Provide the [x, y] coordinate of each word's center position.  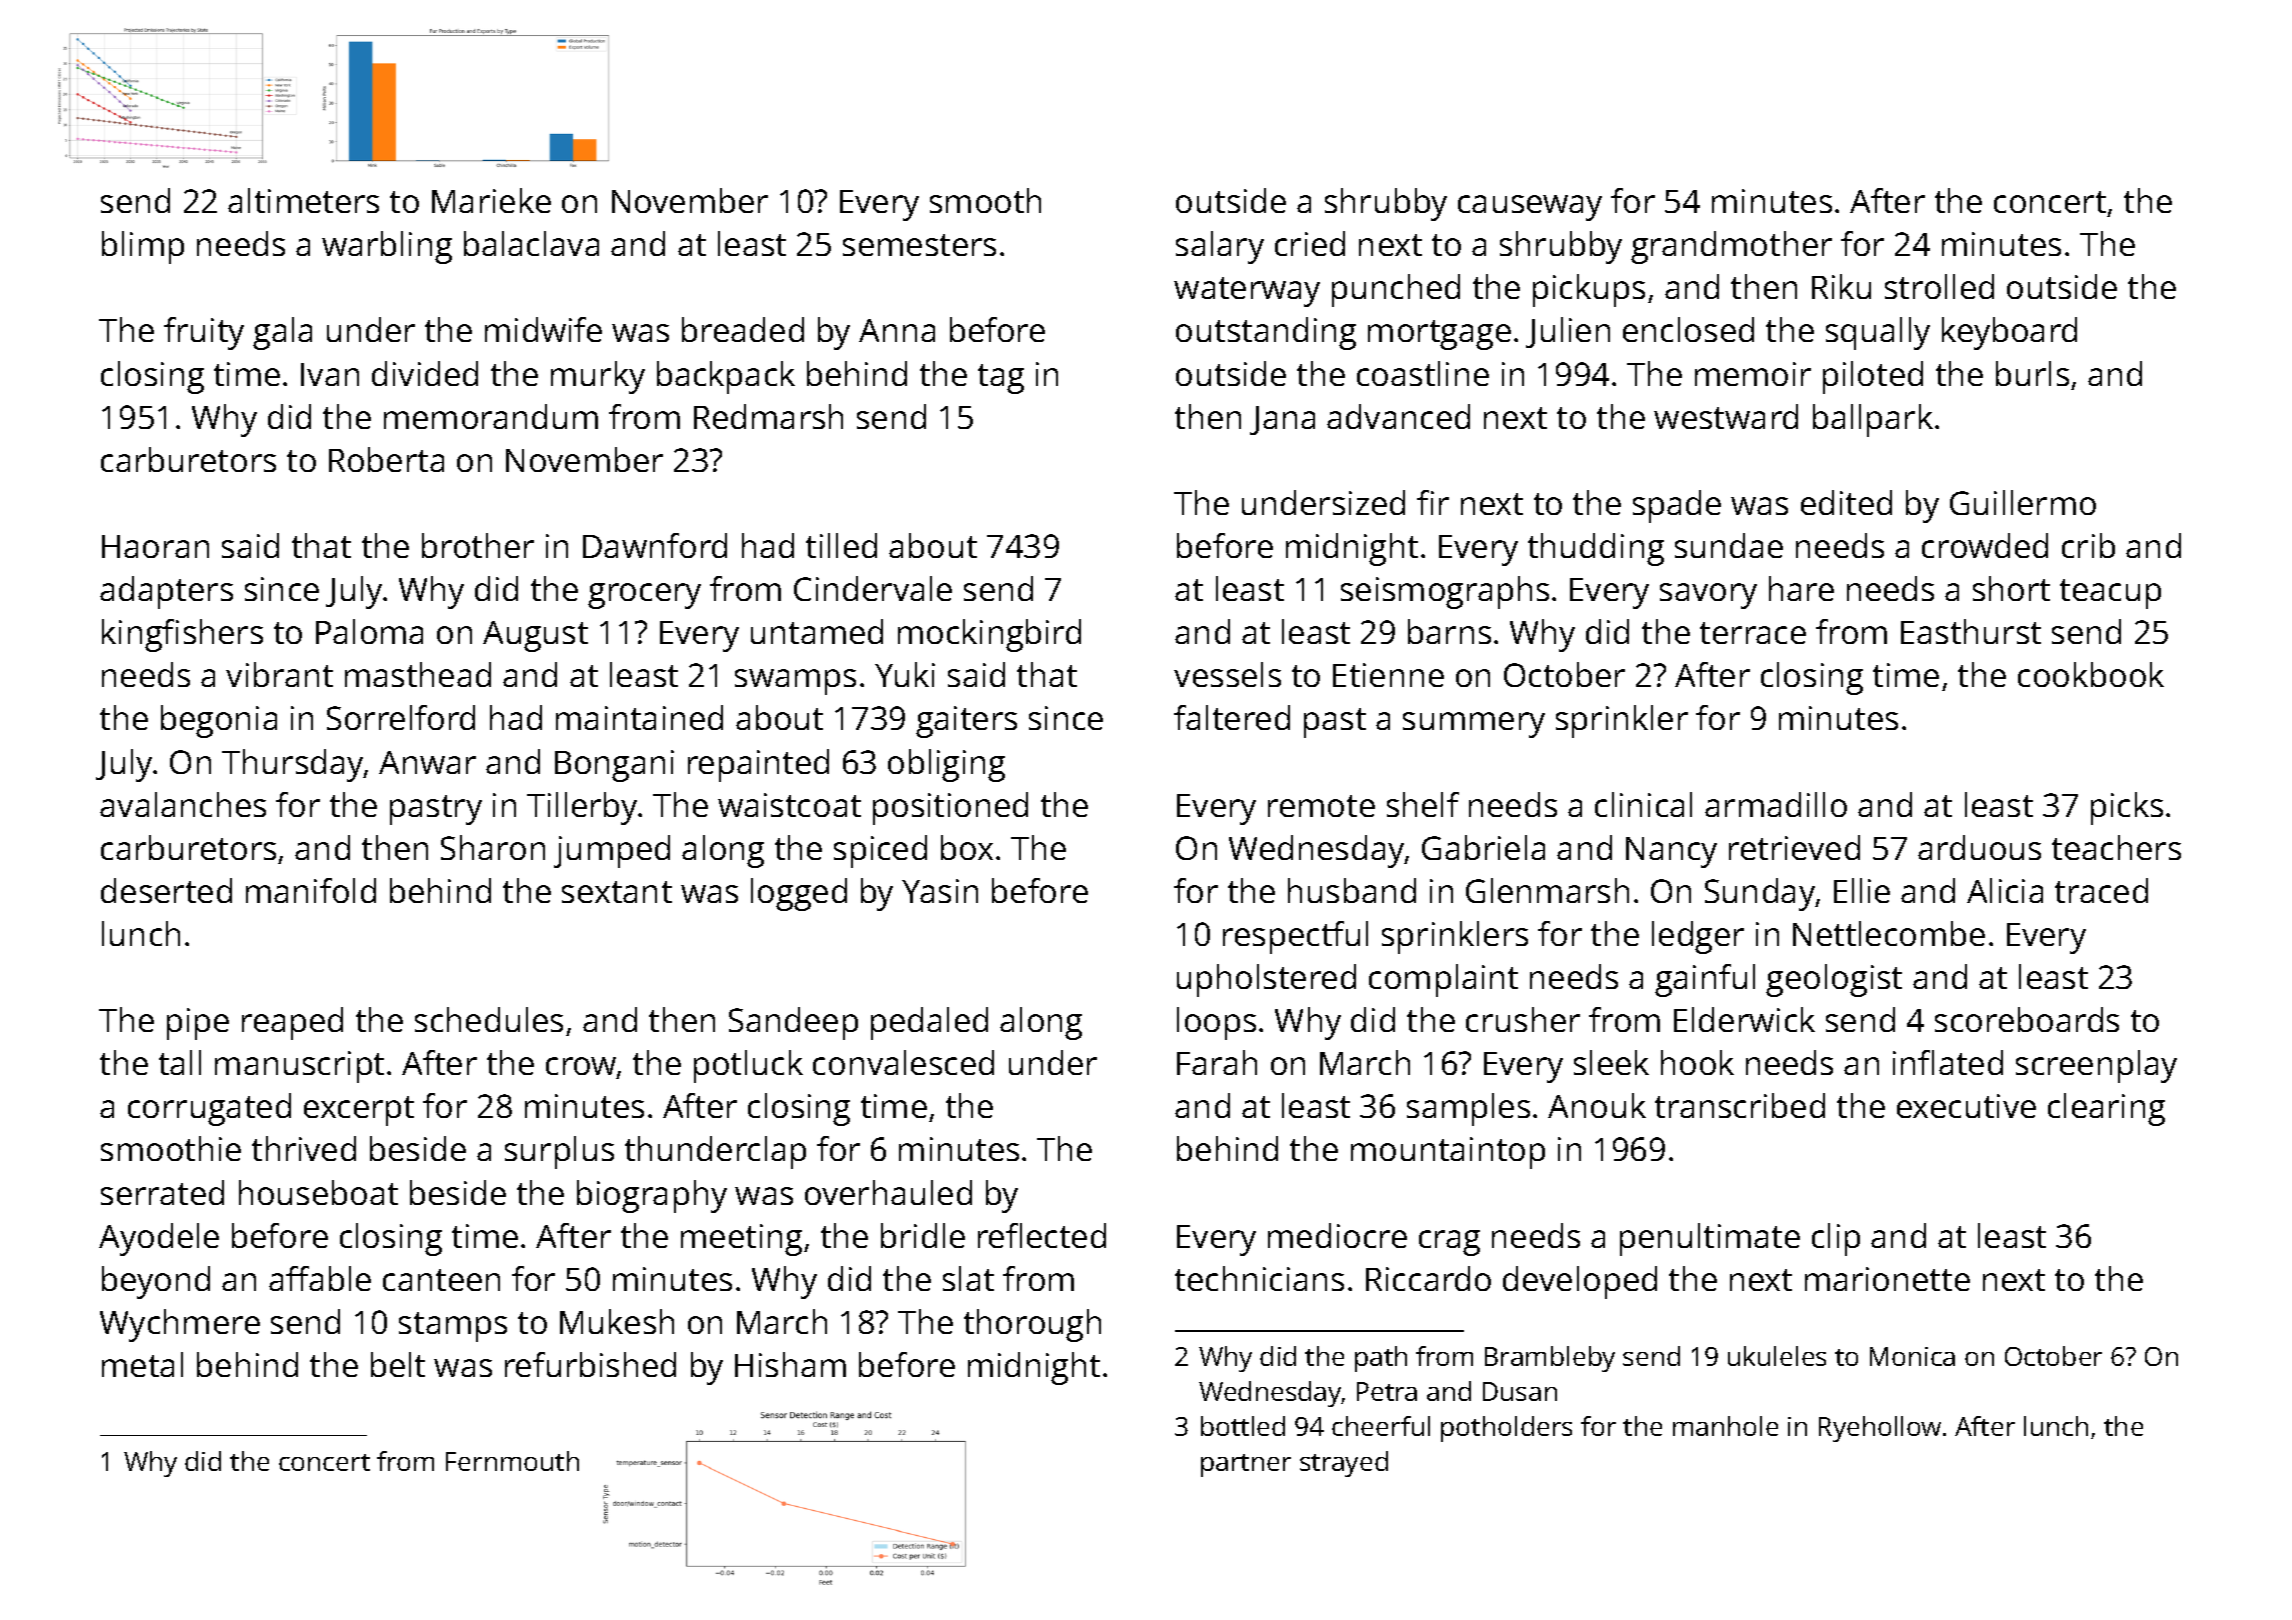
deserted [166, 890]
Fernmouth [512, 1461]
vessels [1227, 674]
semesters [919, 245]
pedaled [929, 1023]
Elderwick [1744, 1019]
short [2011, 588]
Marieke [491, 200]
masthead [418, 674]
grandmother [1731, 247]
